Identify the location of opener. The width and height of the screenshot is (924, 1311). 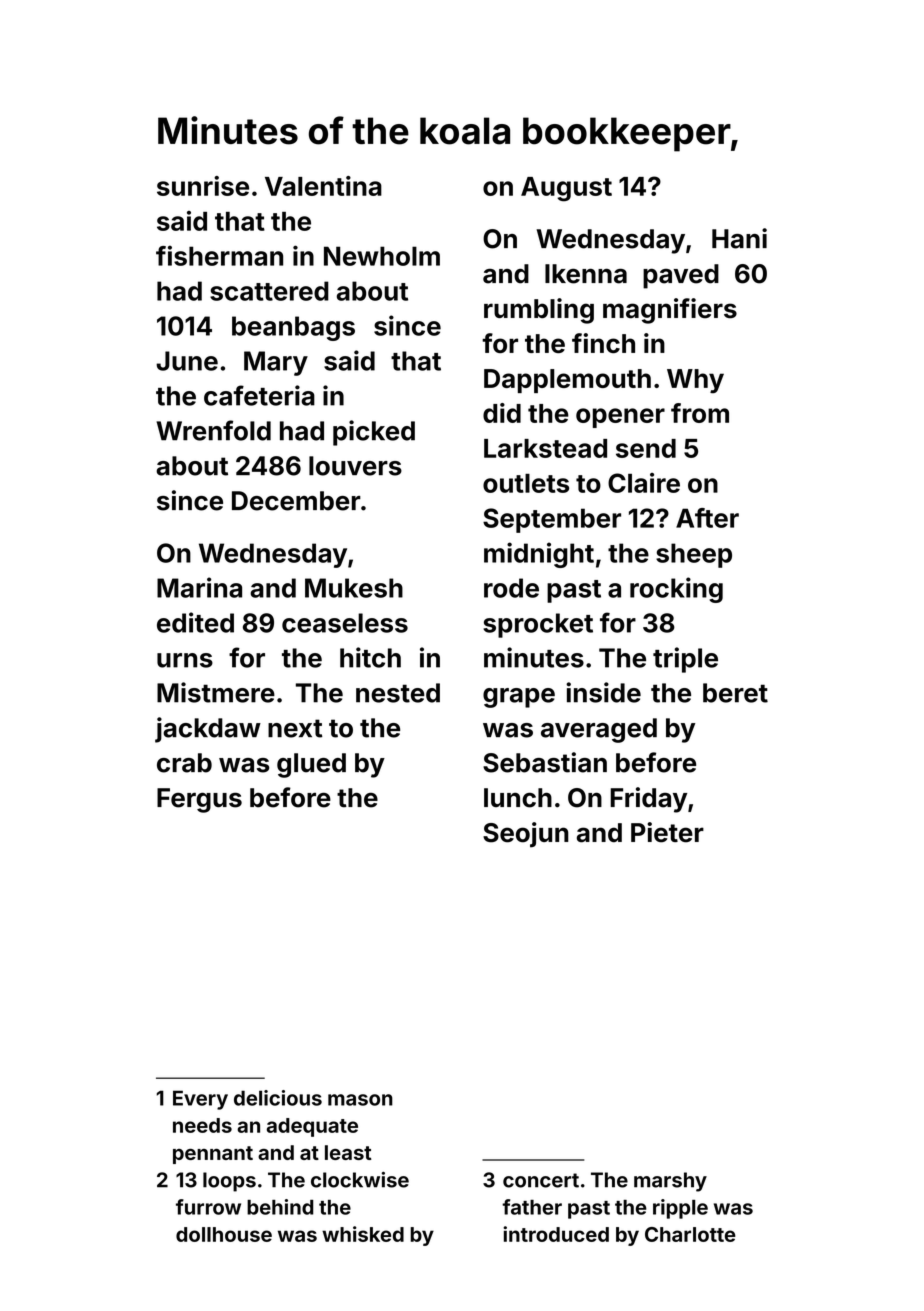
(620, 418).
